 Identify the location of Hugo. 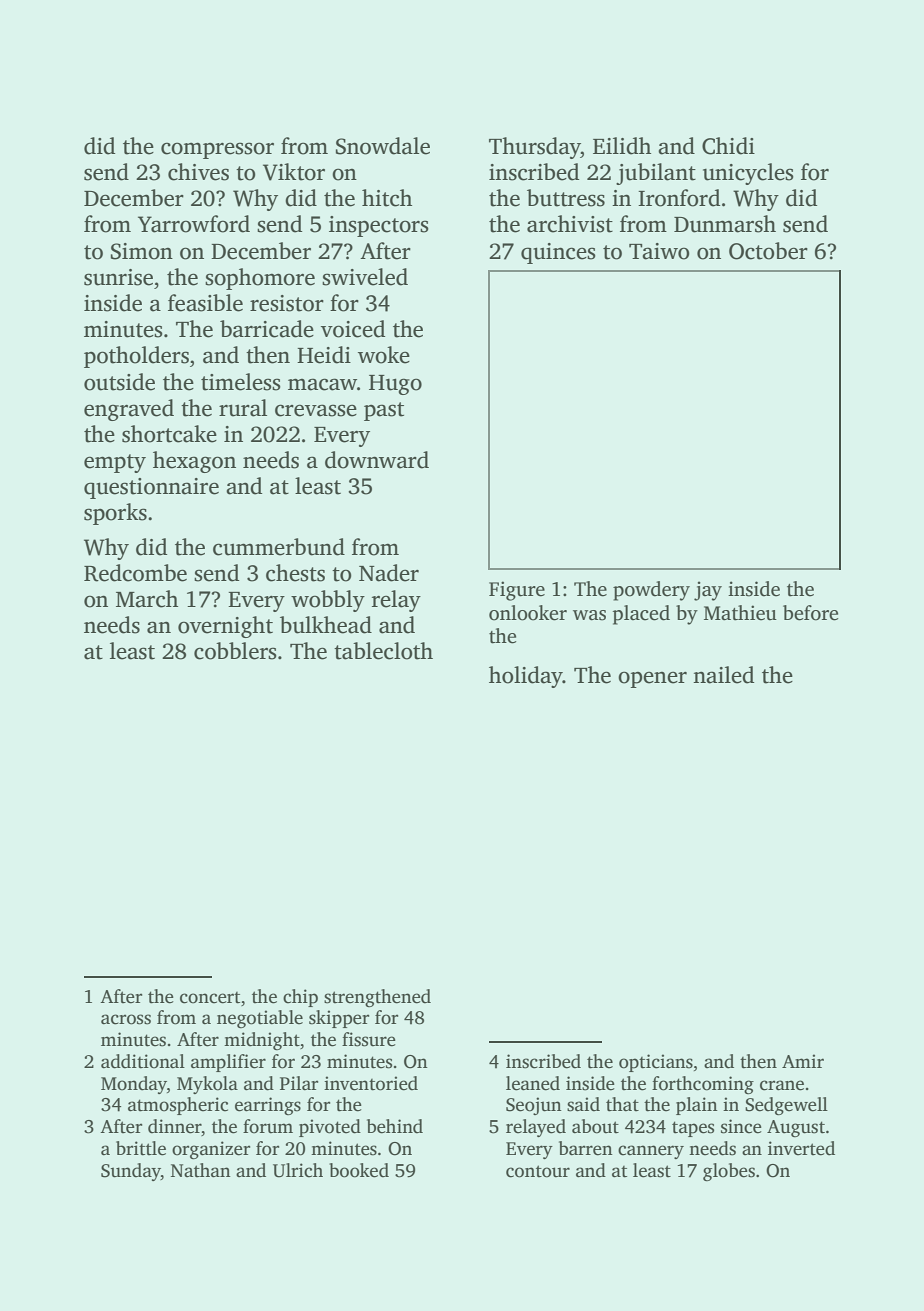
(395, 385).
